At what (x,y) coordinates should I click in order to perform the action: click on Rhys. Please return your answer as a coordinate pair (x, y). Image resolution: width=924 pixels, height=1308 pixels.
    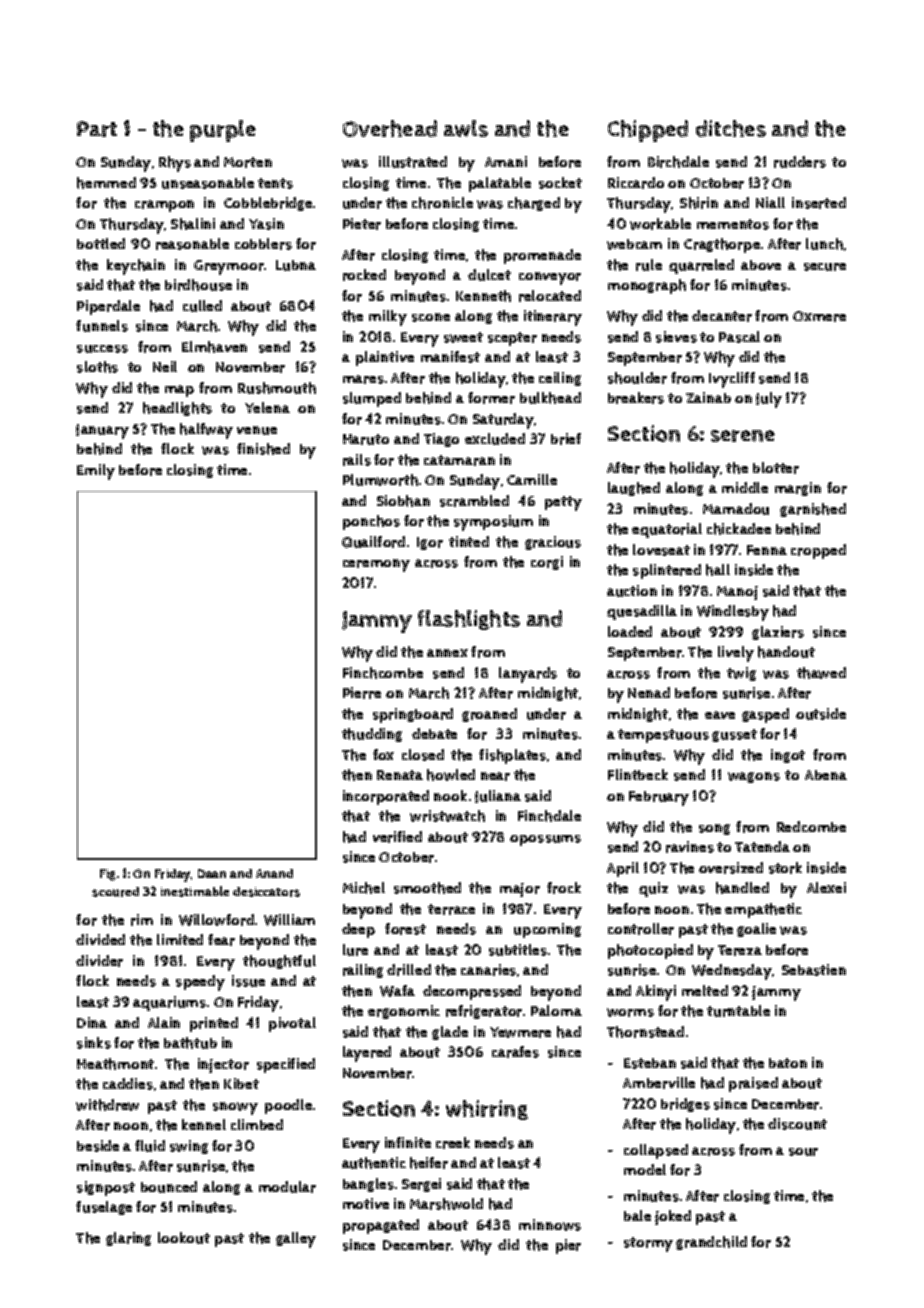
    Looking at the image, I should click on (175, 164).
